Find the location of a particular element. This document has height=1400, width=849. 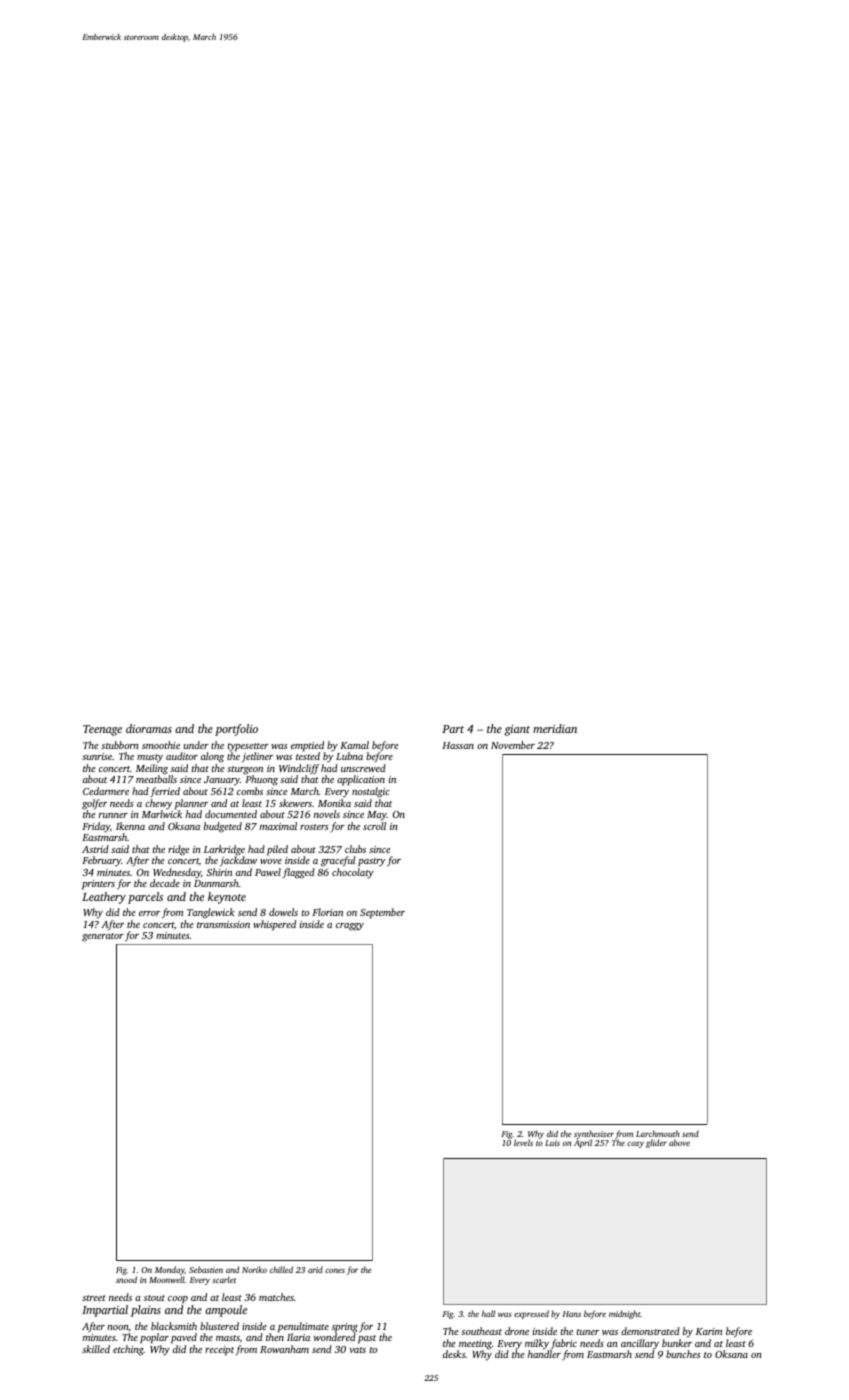

November is located at coordinates (513, 745).
